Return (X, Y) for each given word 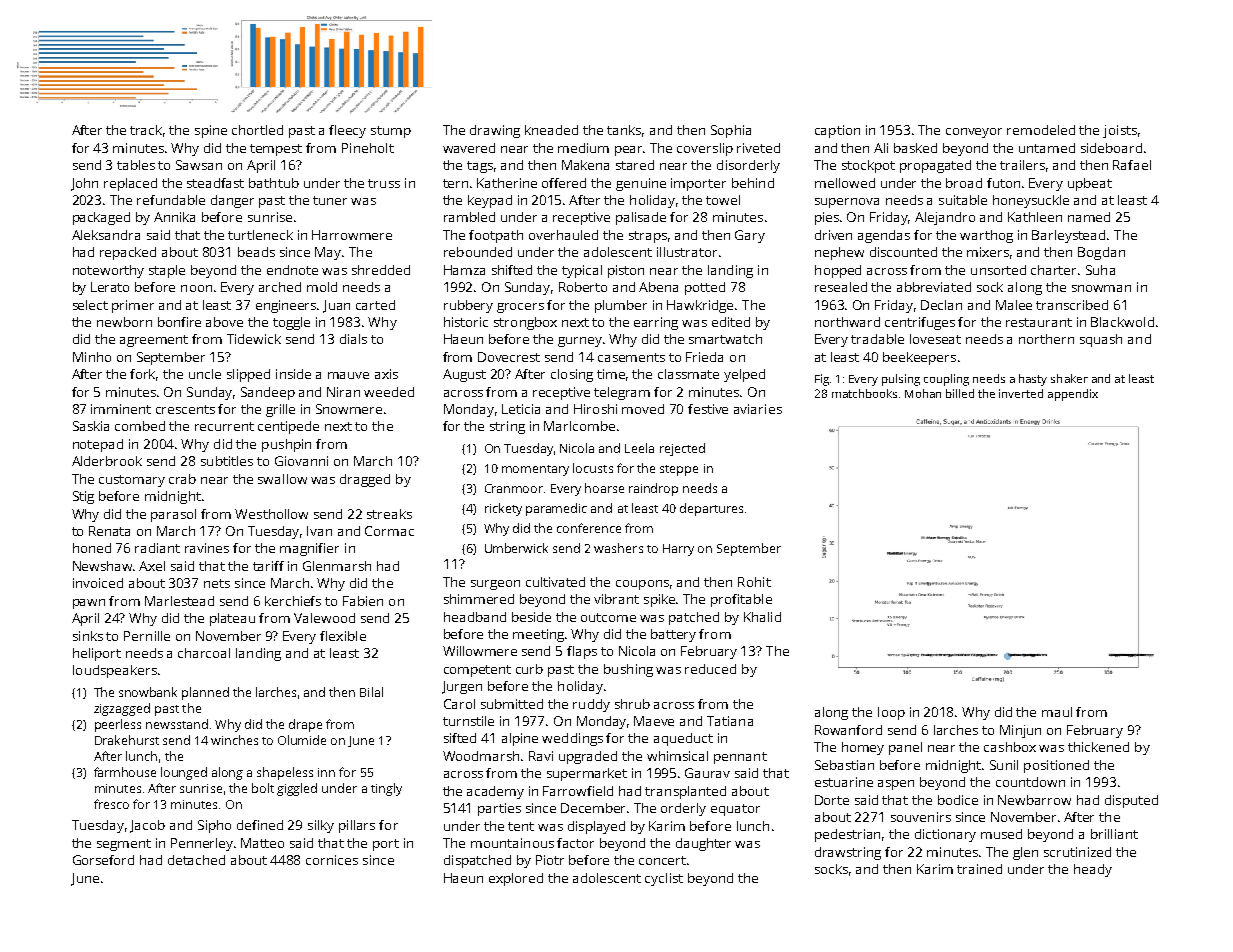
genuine (641, 184)
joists (1120, 131)
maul (1057, 712)
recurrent (224, 426)
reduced (710, 669)
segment (124, 845)
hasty (1033, 380)
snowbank (148, 692)
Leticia (521, 409)
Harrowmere (352, 235)
